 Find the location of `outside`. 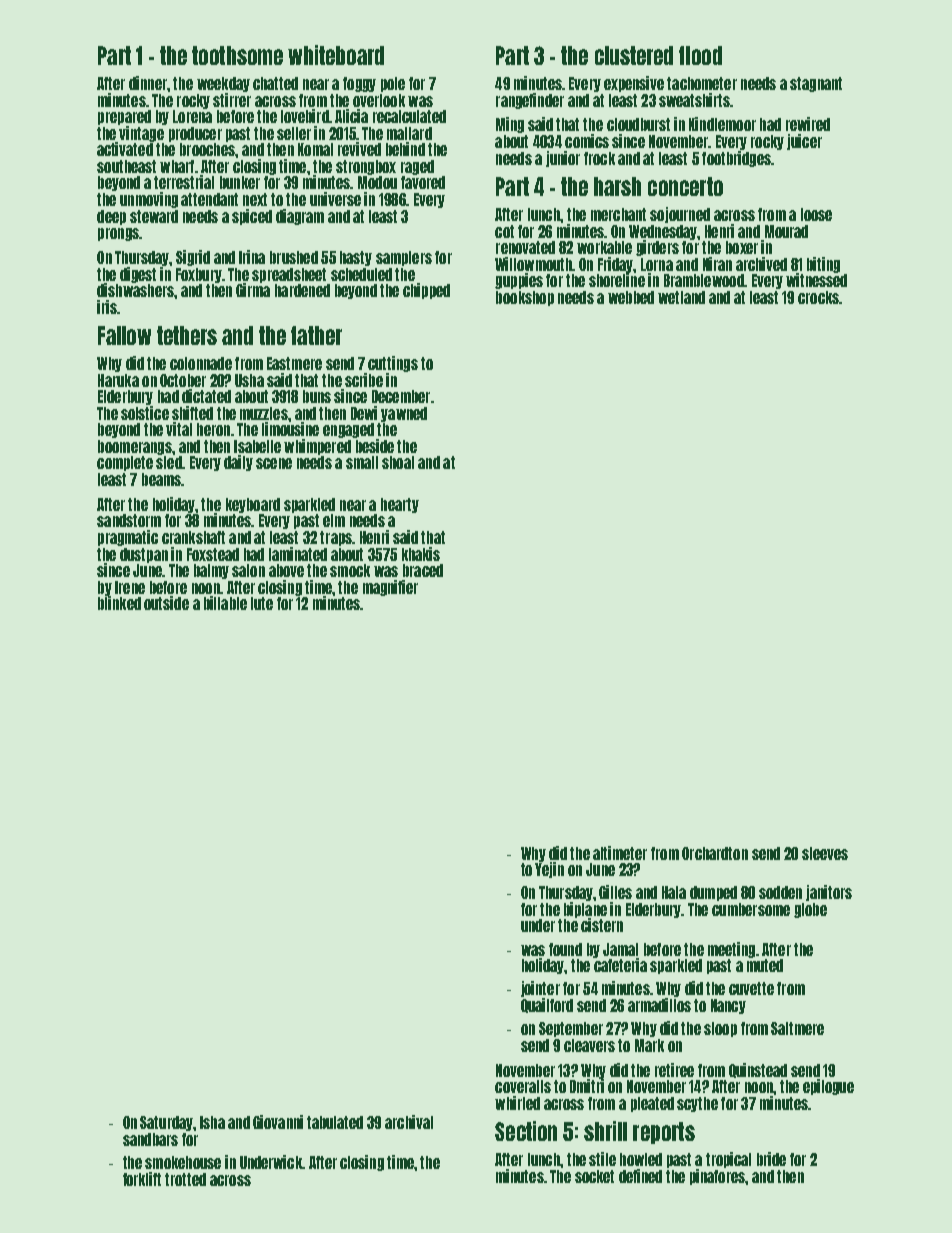

outside is located at coordinates (166, 603).
